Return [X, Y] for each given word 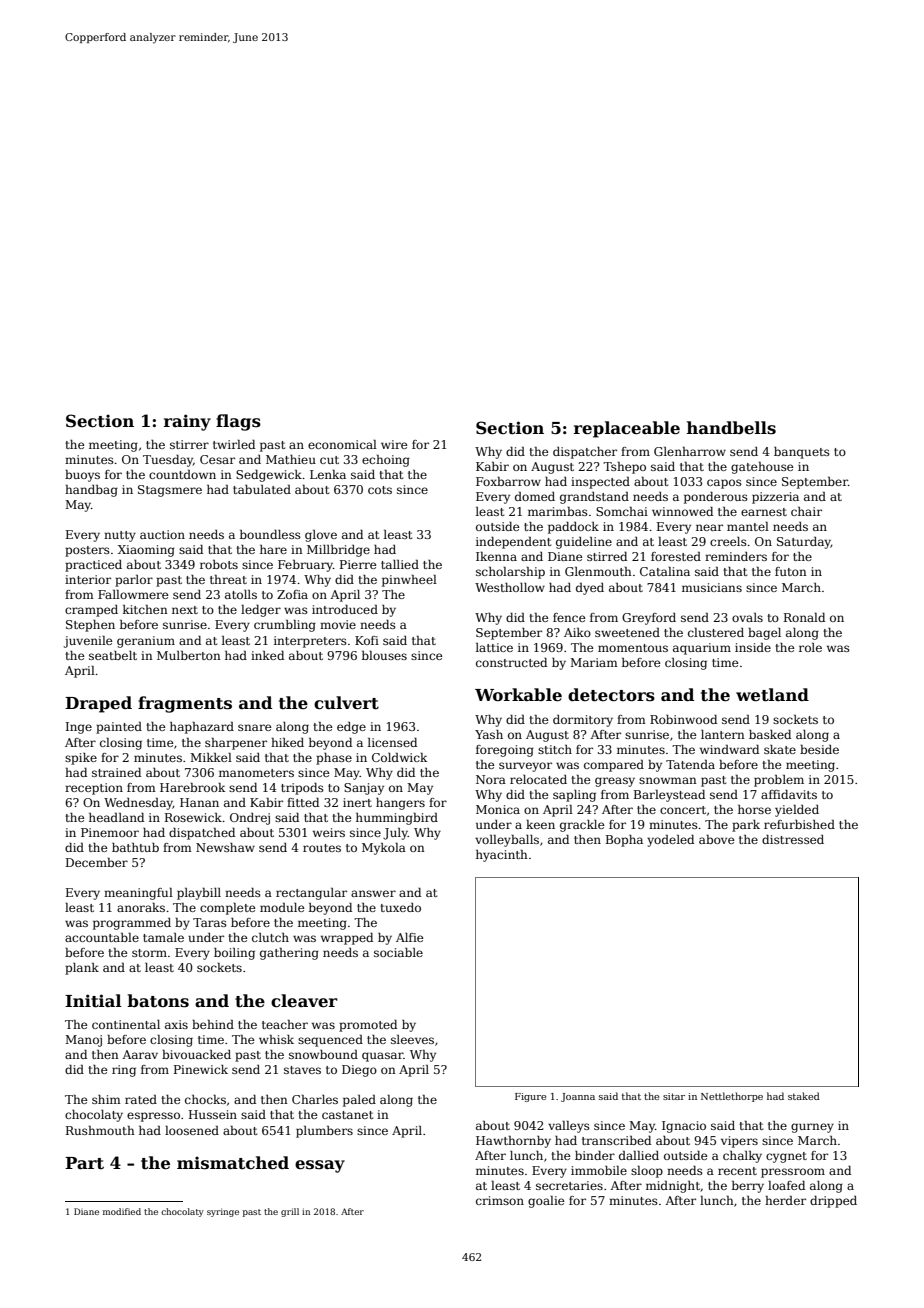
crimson [500, 1200]
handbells [731, 428]
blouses [384, 655]
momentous [633, 648]
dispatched [202, 834]
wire [394, 444]
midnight [673, 1187]
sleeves [412, 1039]
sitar [674, 1096]
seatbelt [113, 655]
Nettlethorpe [732, 1097]
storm [149, 953]
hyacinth [502, 856]
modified [122, 1211]
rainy [187, 422]
